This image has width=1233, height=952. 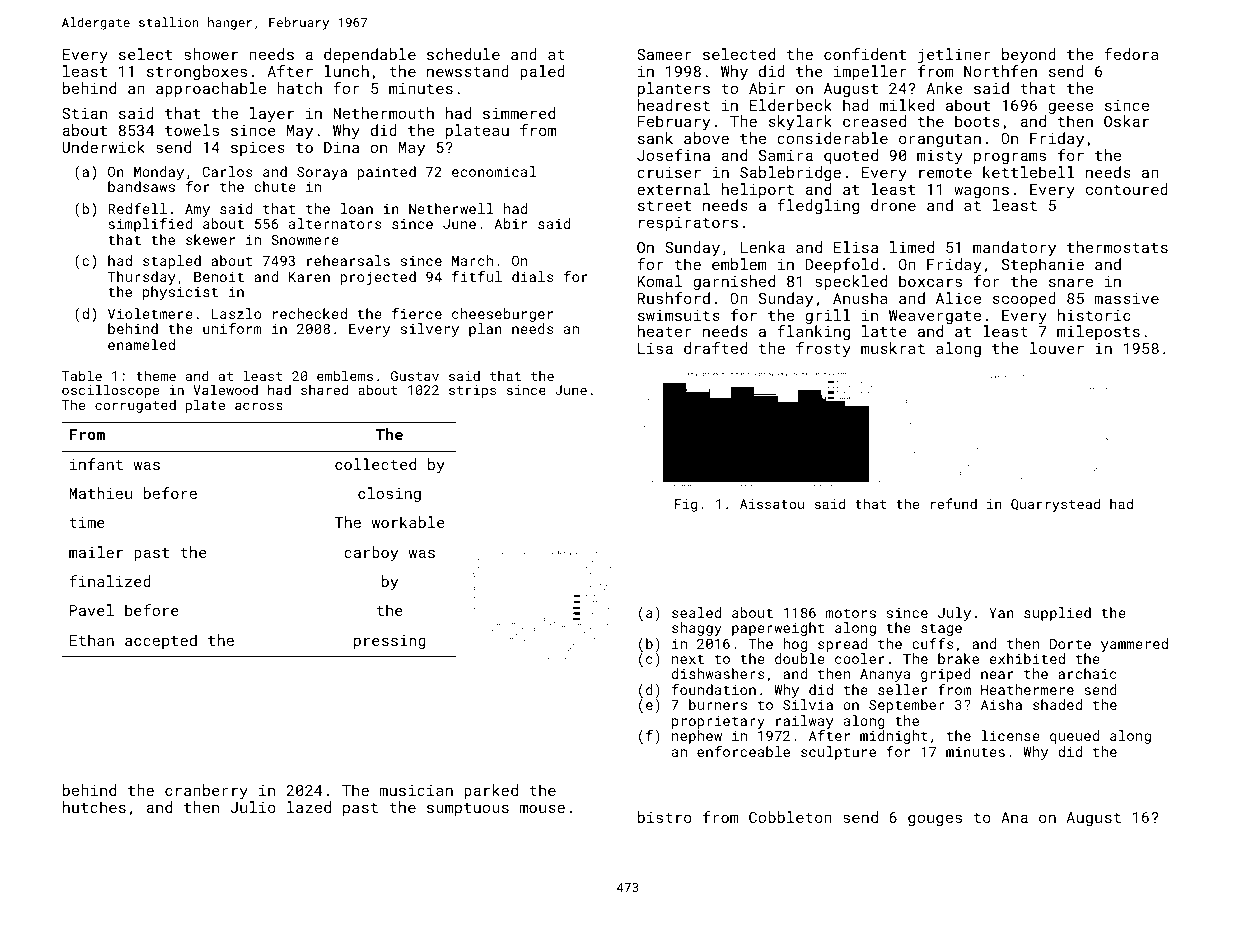 I want to click on strips, so click(x=472, y=391).
